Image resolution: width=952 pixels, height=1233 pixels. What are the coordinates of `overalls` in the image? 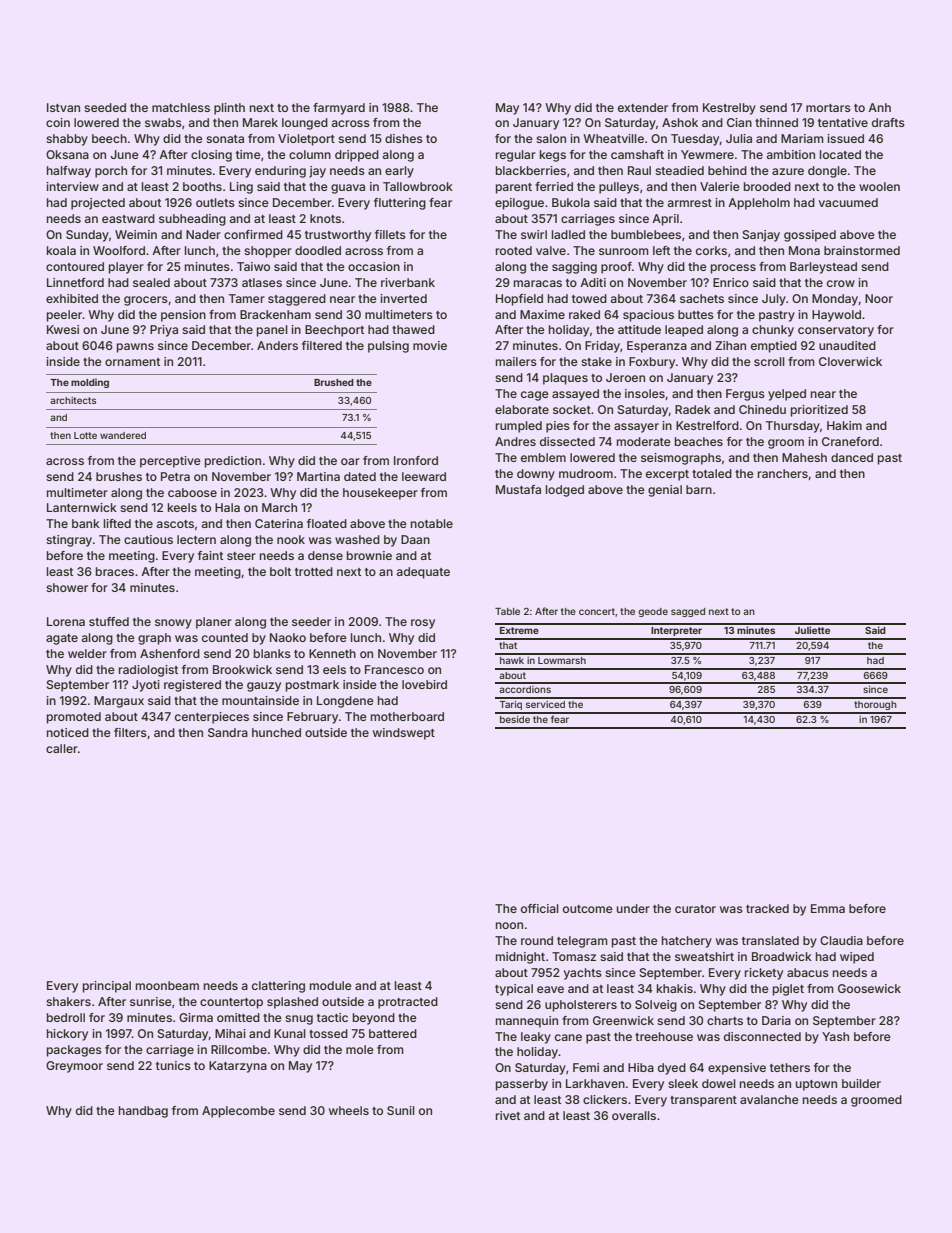 It's located at (634, 1115).
